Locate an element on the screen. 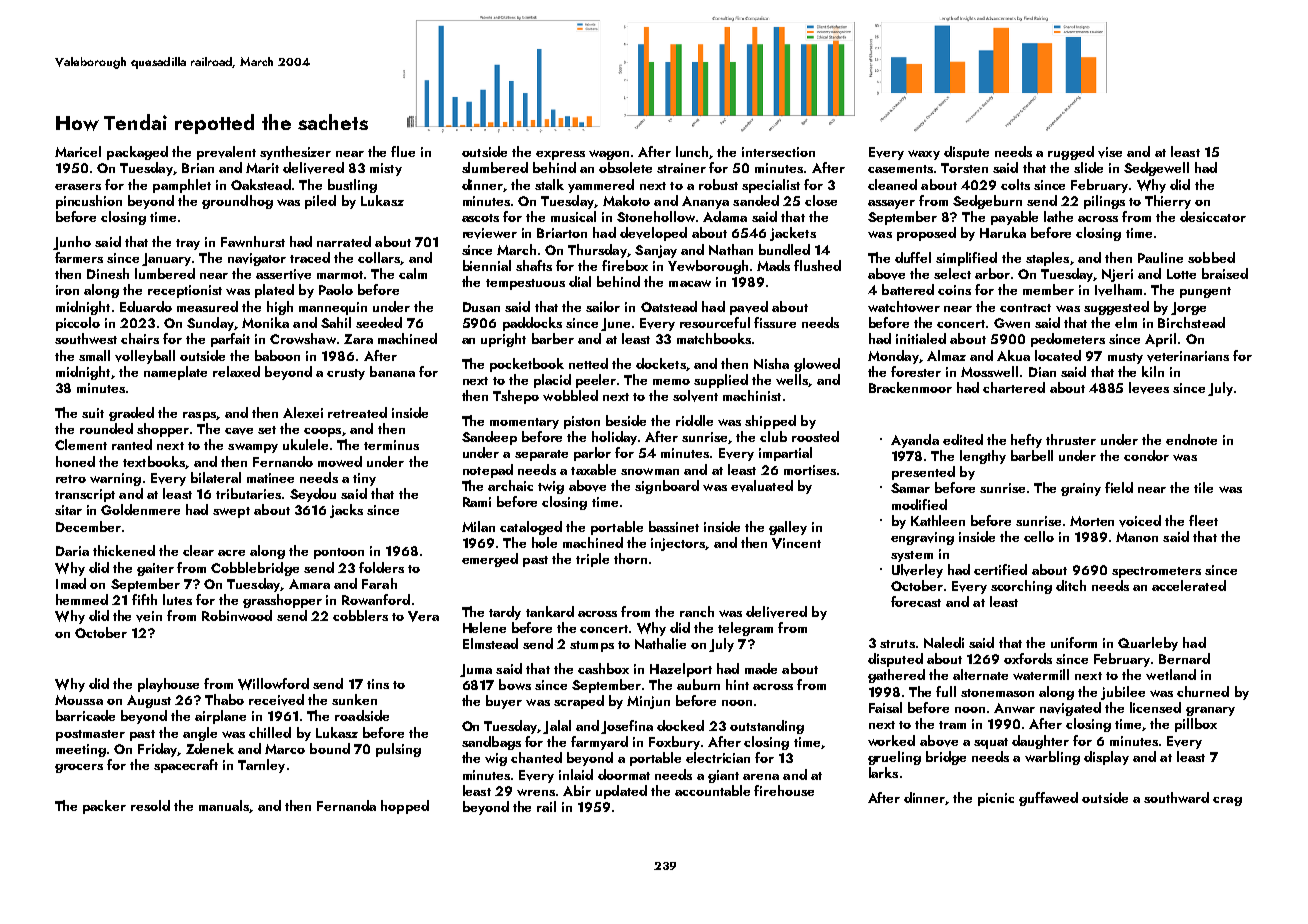 The height and width of the screenshot is (924, 1308). warning is located at coordinates (115, 479).
